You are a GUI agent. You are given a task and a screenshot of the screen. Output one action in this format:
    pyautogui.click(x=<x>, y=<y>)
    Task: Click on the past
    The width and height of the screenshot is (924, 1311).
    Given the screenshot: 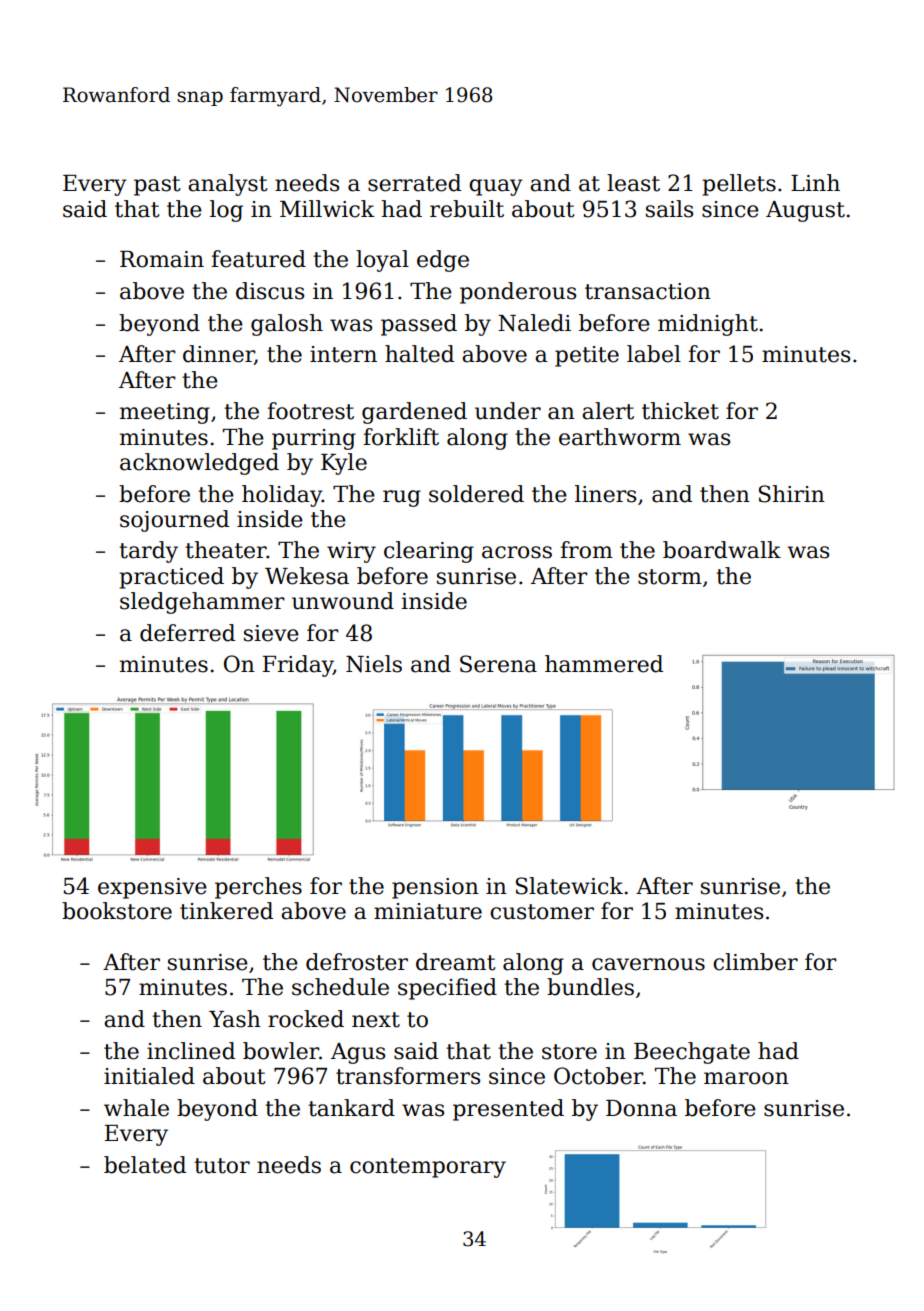 What is the action you would take?
    pyautogui.click(x=157, y=186)
